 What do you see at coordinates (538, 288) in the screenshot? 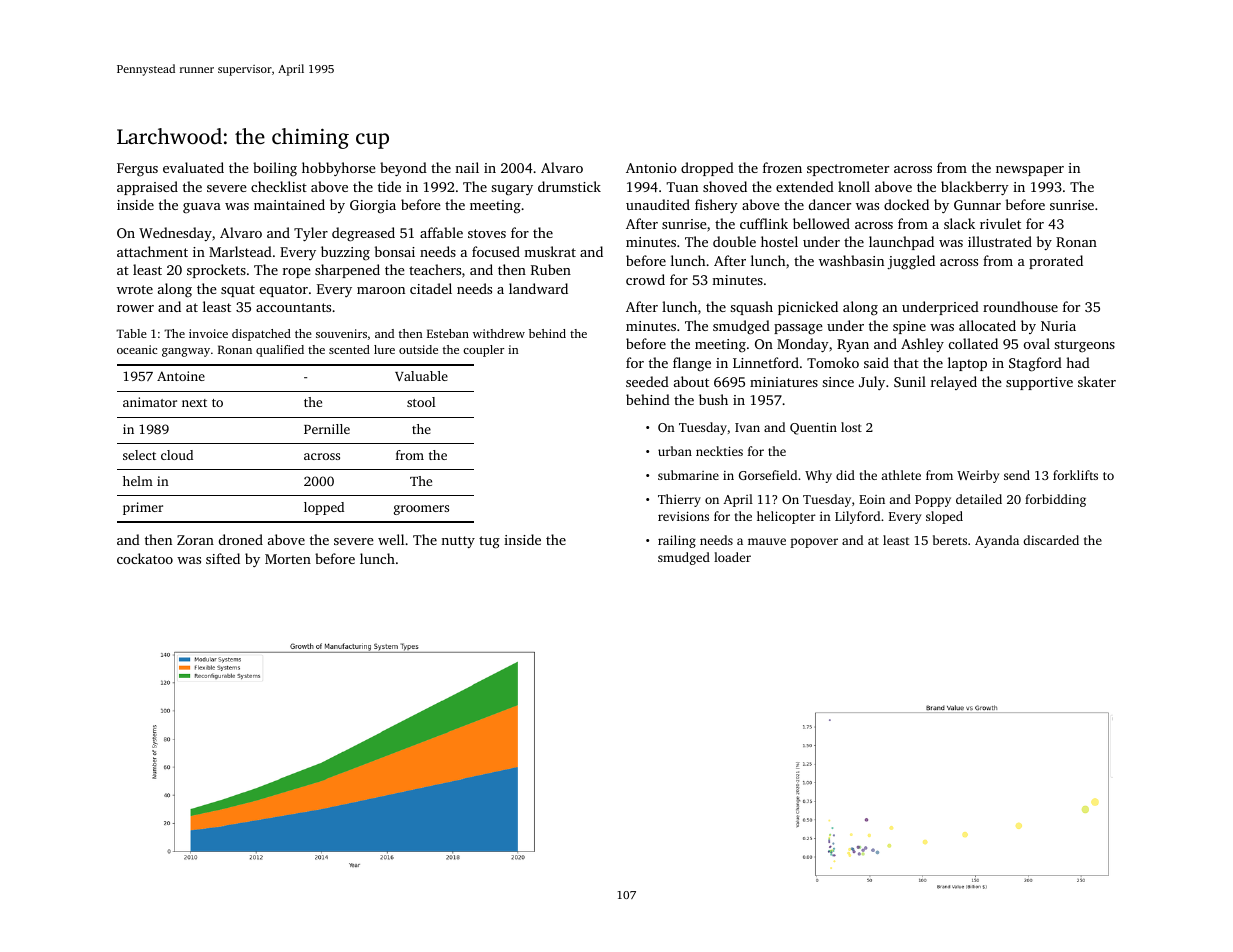
I see `landward` at bounding box center [538, 288].
